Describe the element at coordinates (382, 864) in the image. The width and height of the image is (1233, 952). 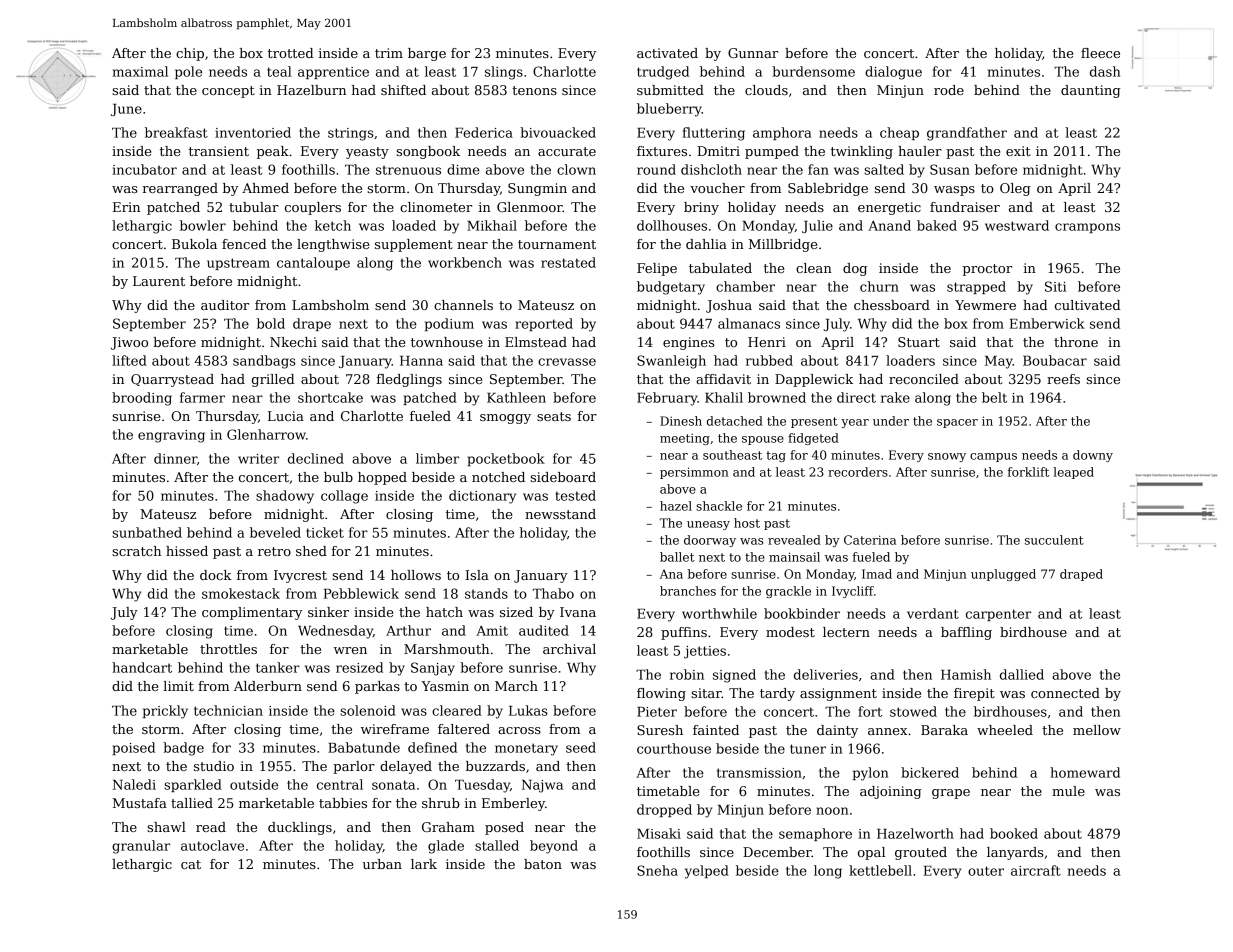
I see `urban` at that location.
